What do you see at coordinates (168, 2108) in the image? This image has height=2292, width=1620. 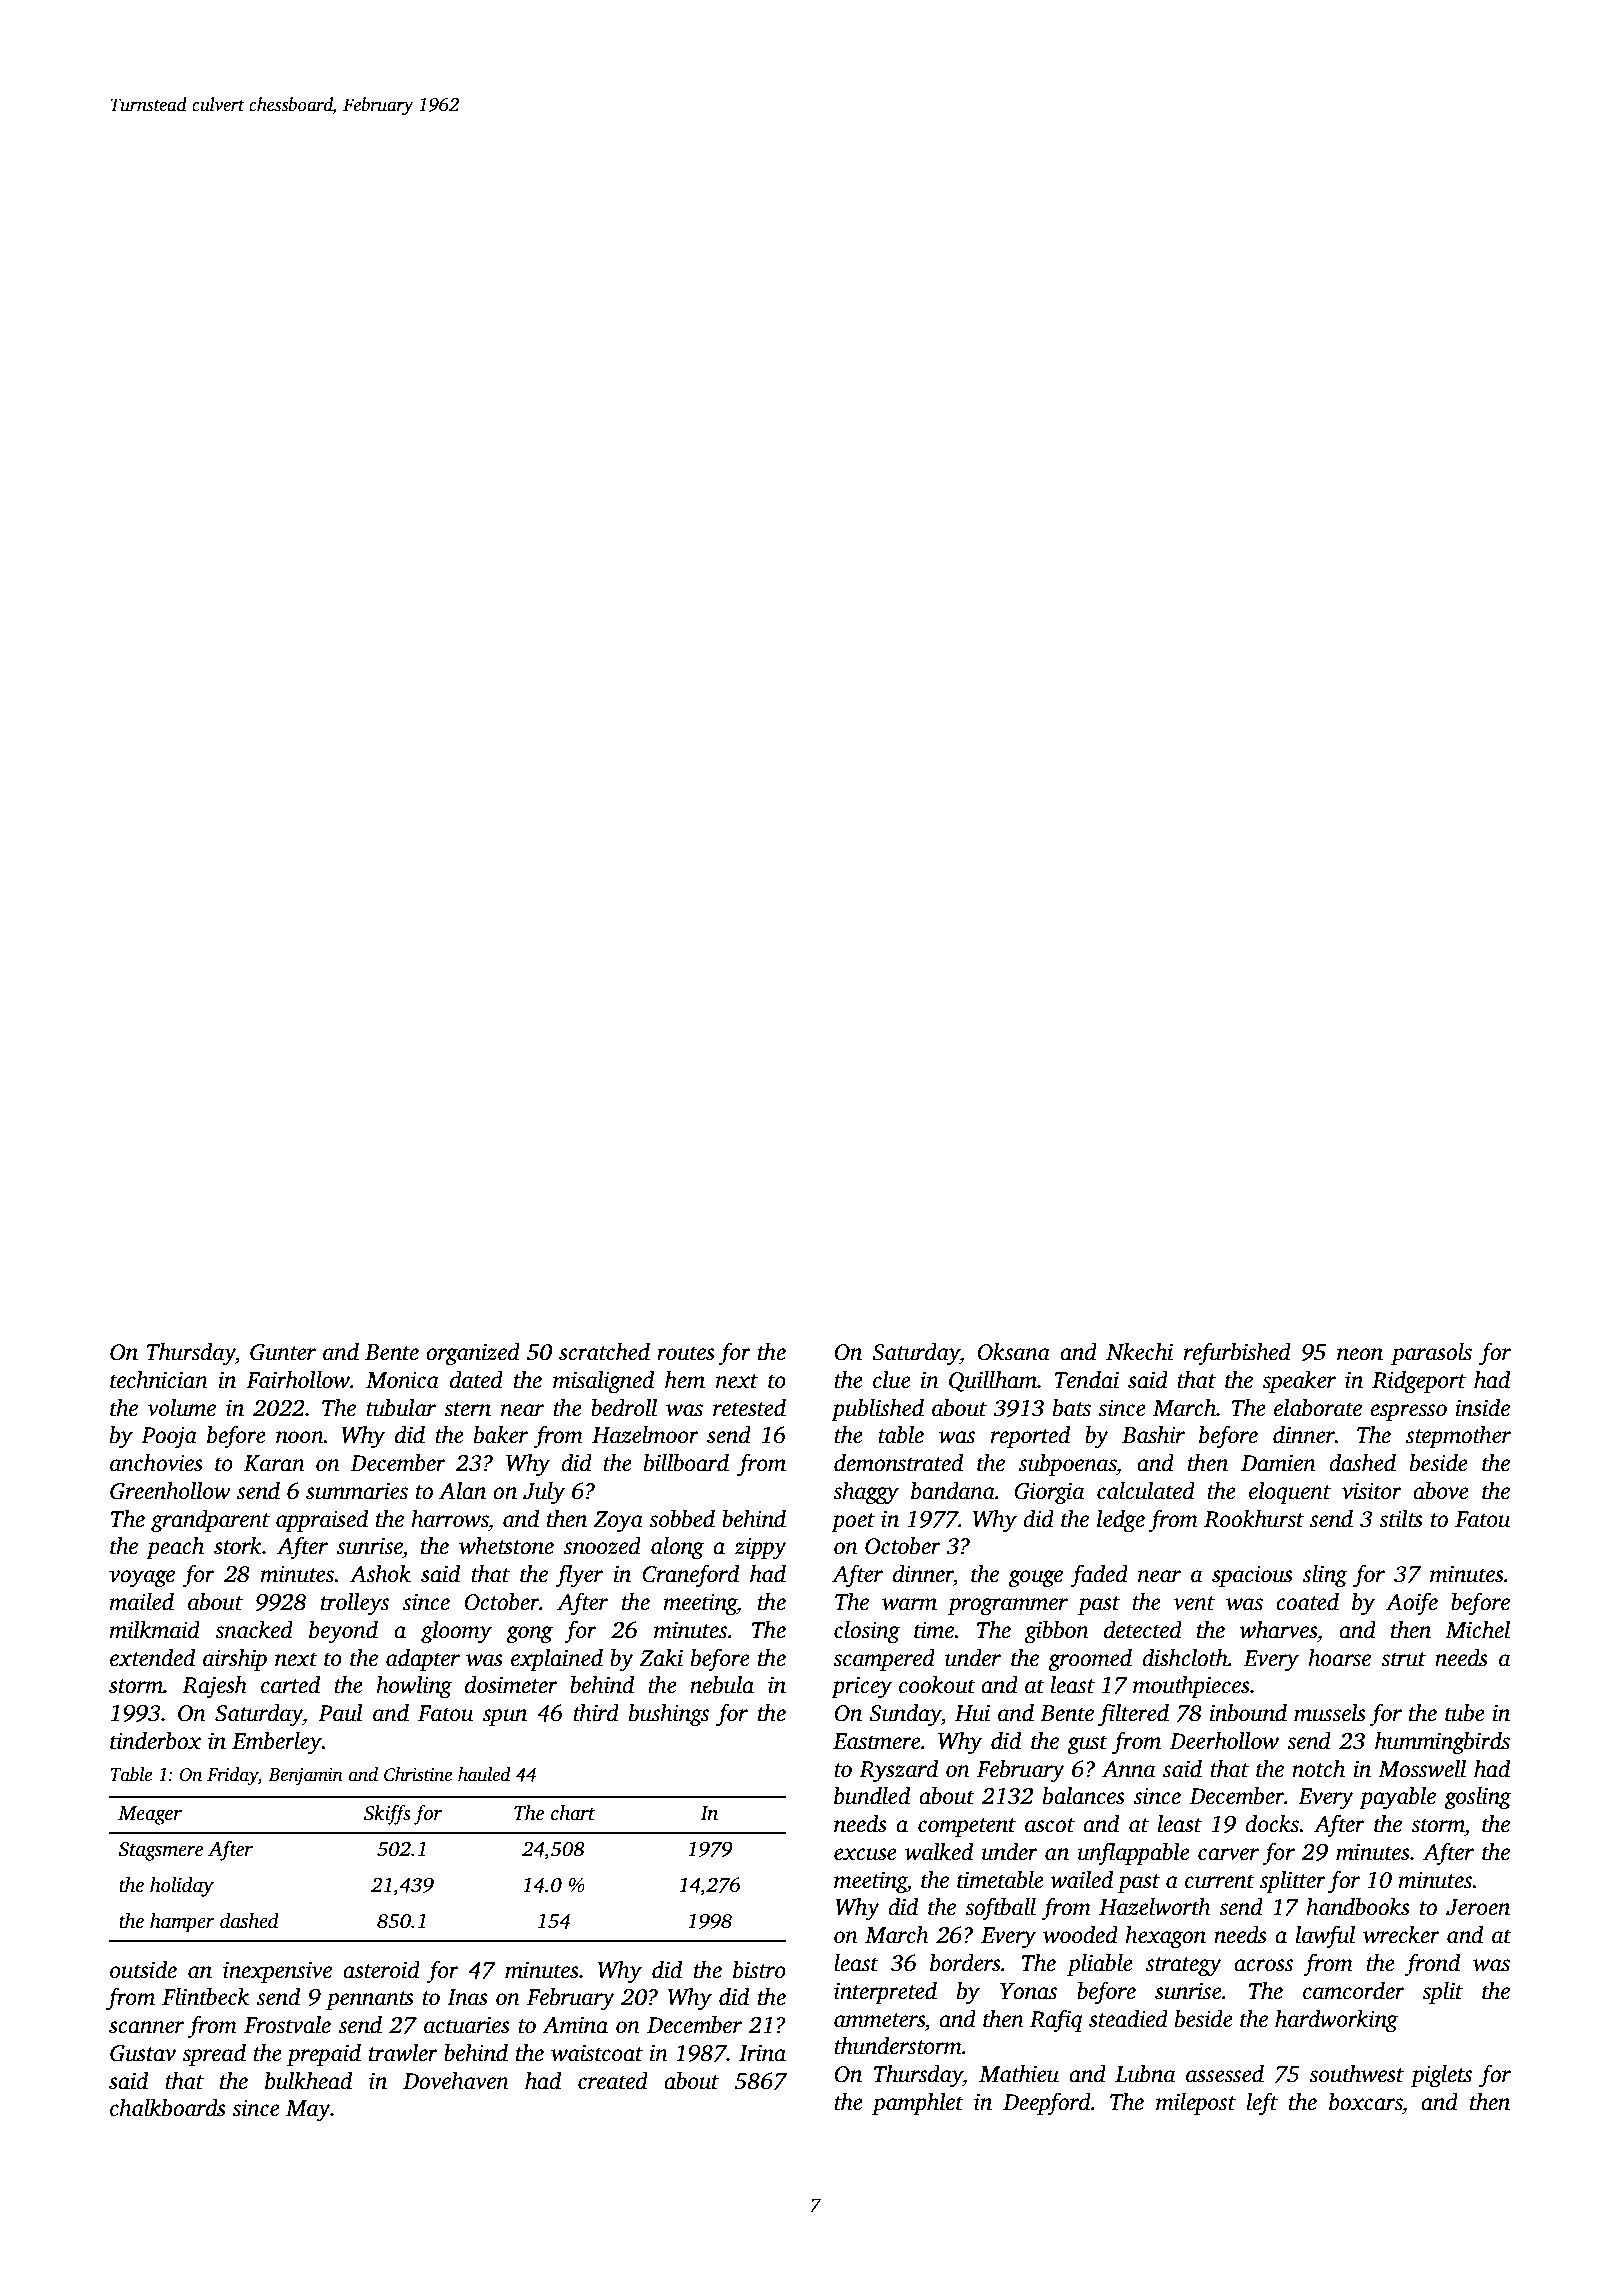 I see `chalkboards` at bounding box center [168, 2108].
